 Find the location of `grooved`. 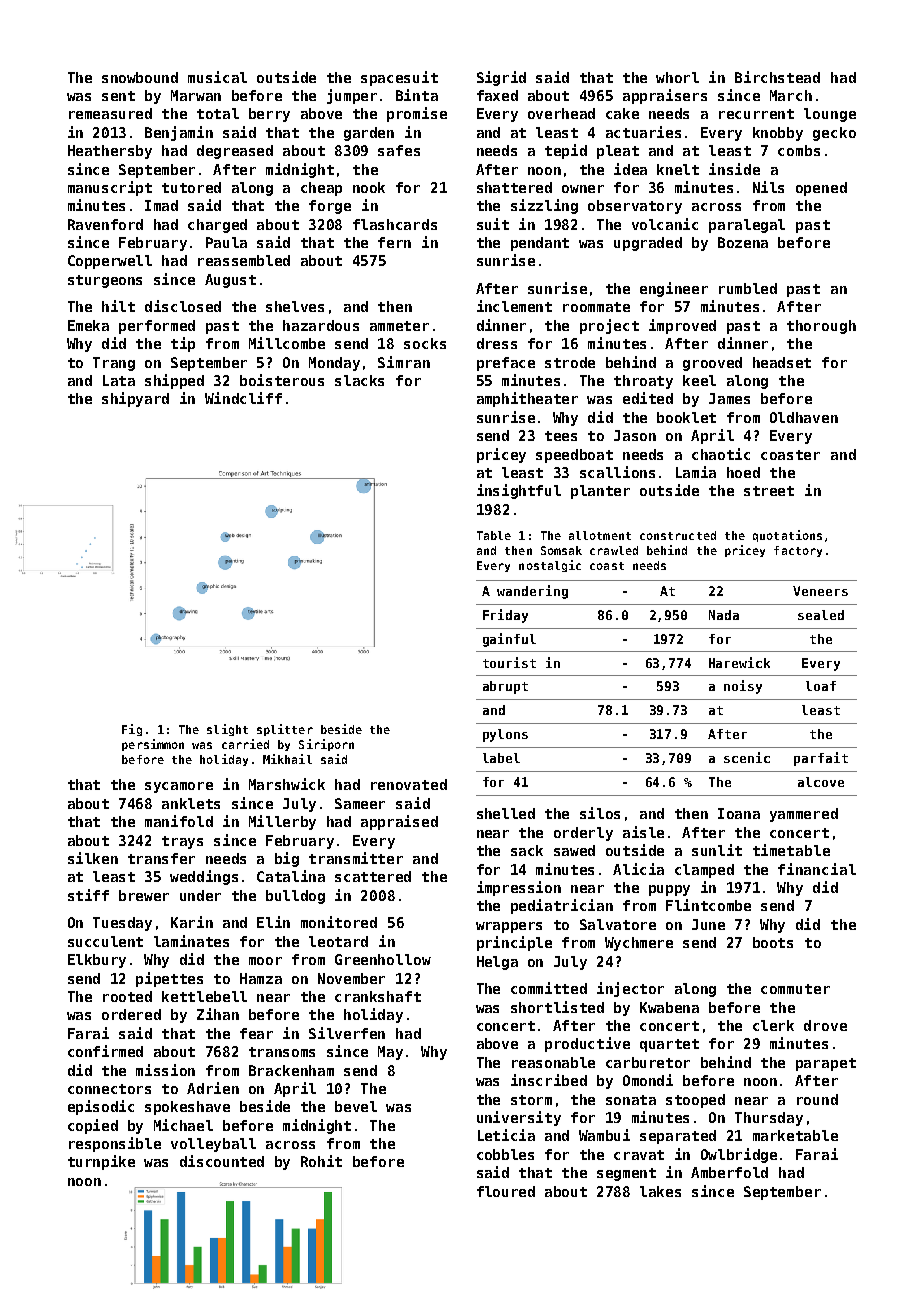

grooved is located at coordinates (712, 364).
